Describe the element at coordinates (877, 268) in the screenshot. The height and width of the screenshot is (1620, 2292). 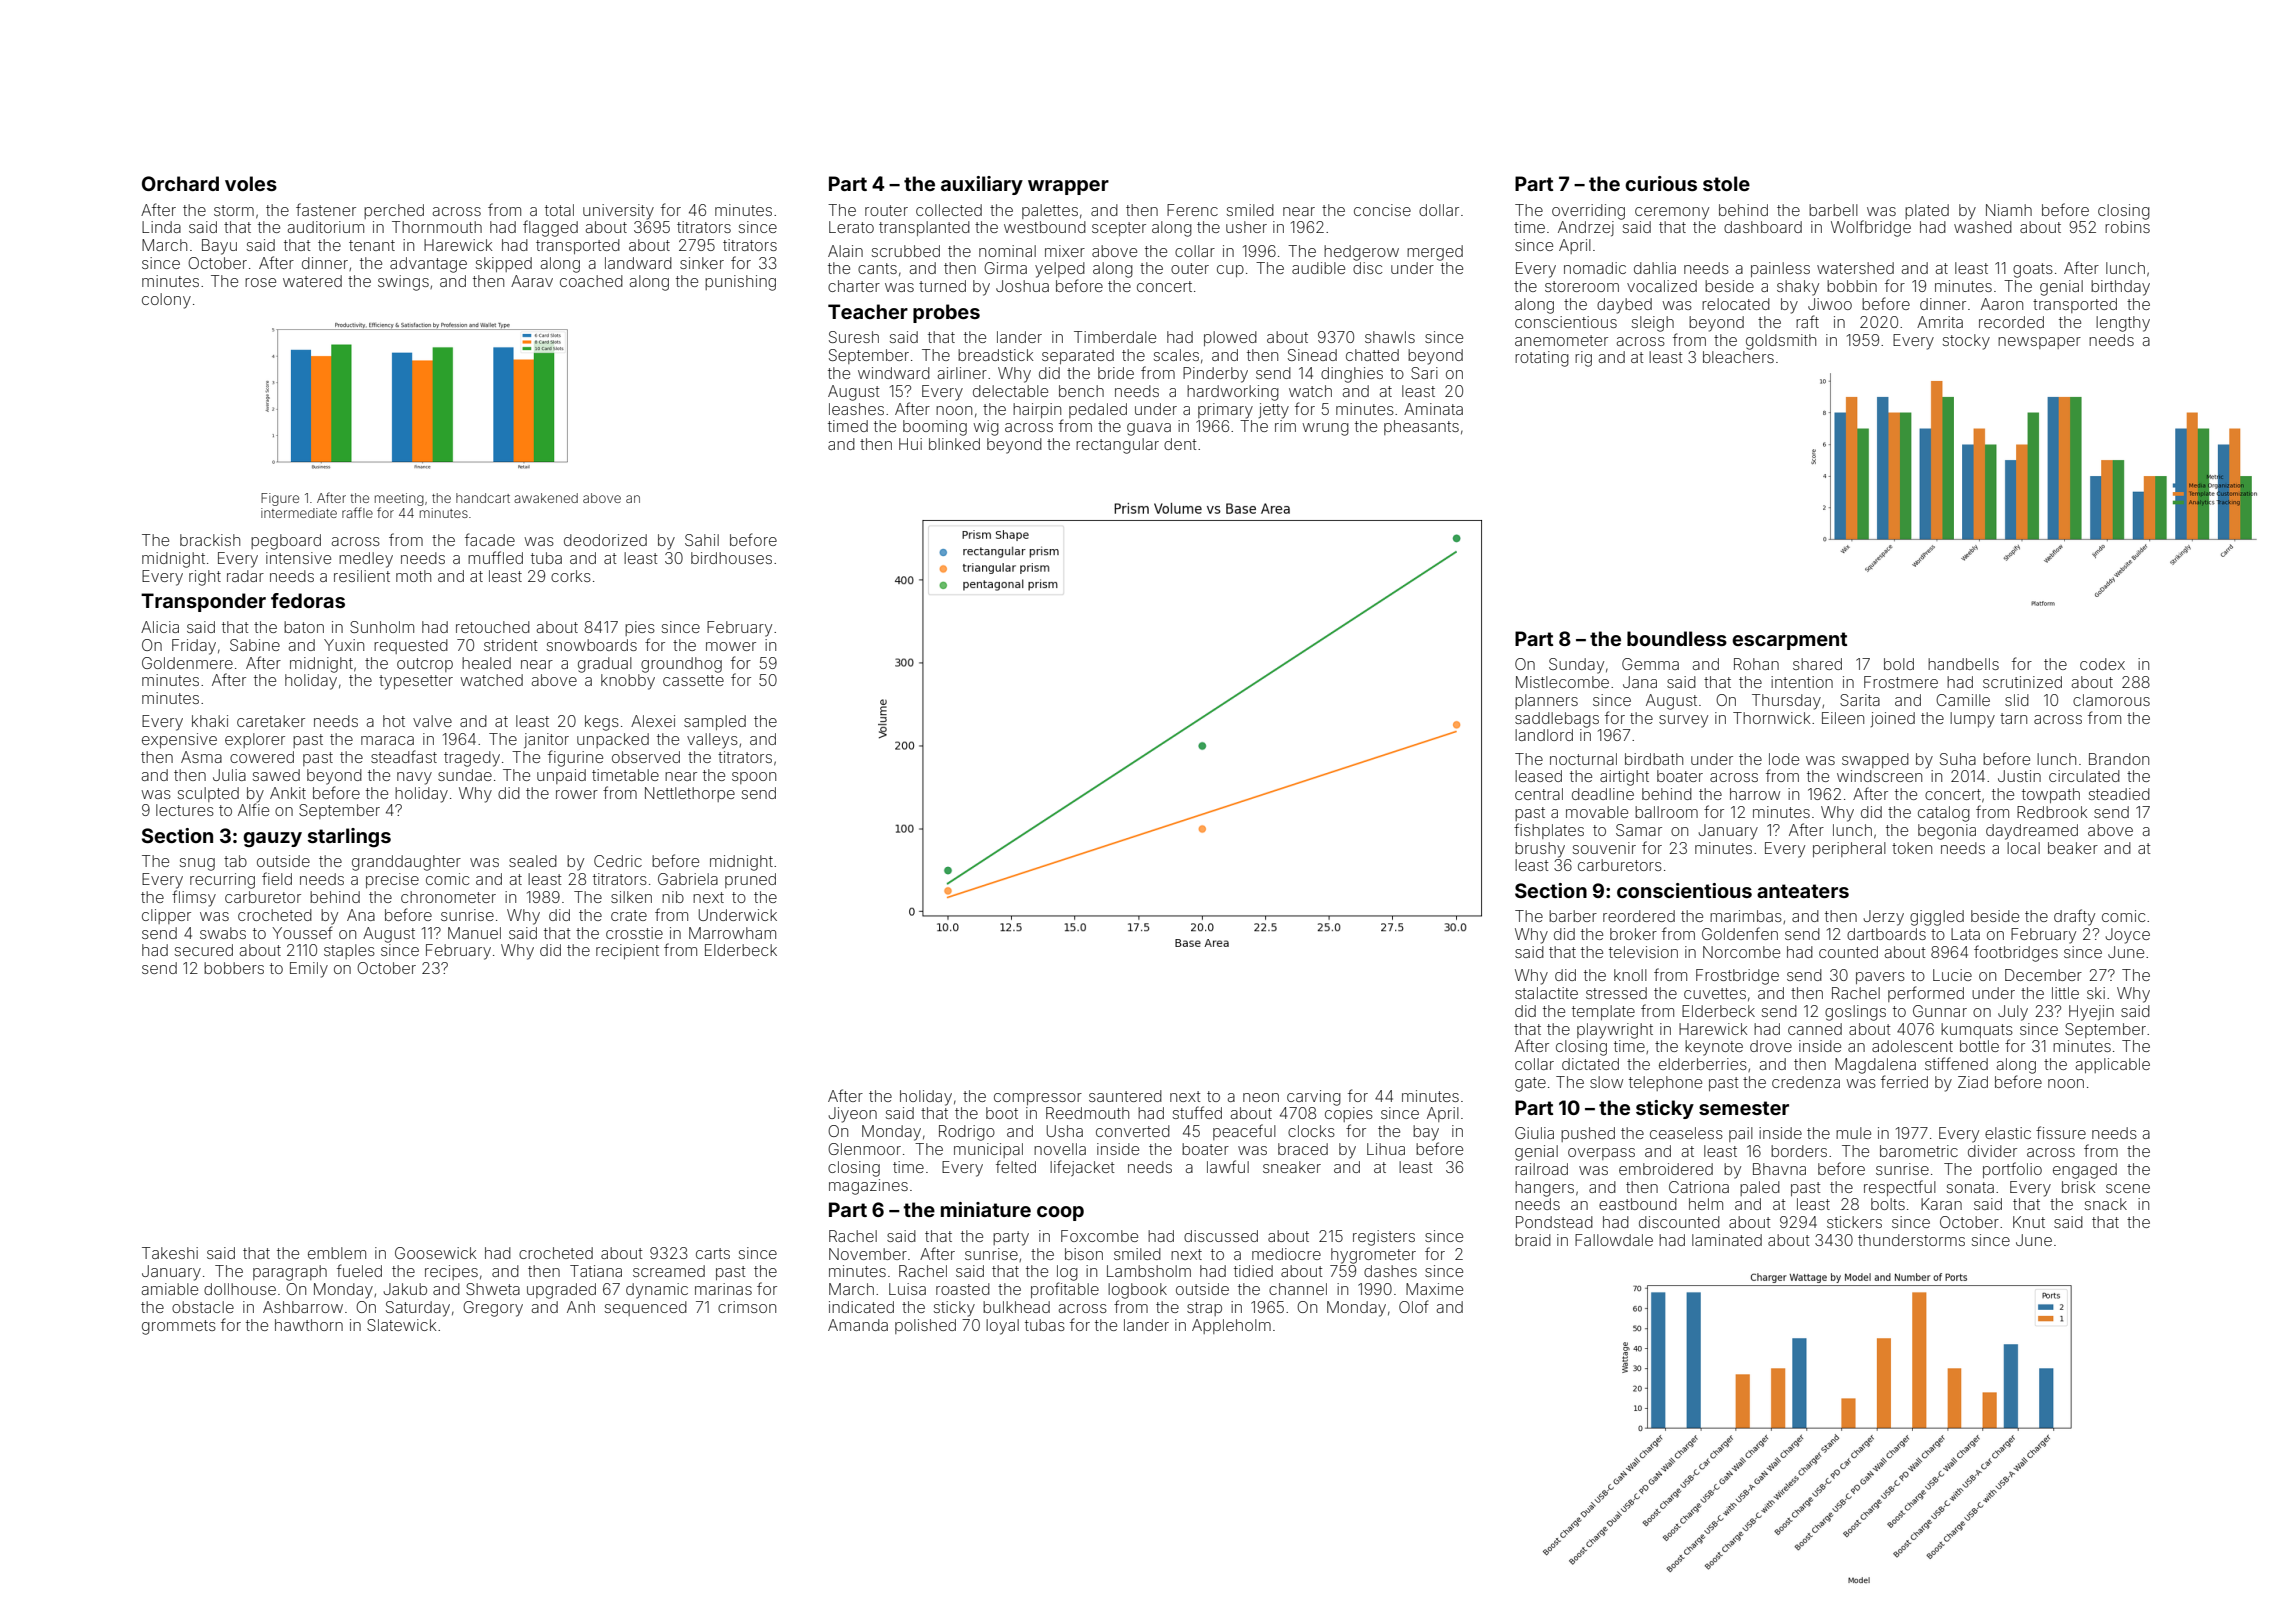
I see `cants` at that location.
